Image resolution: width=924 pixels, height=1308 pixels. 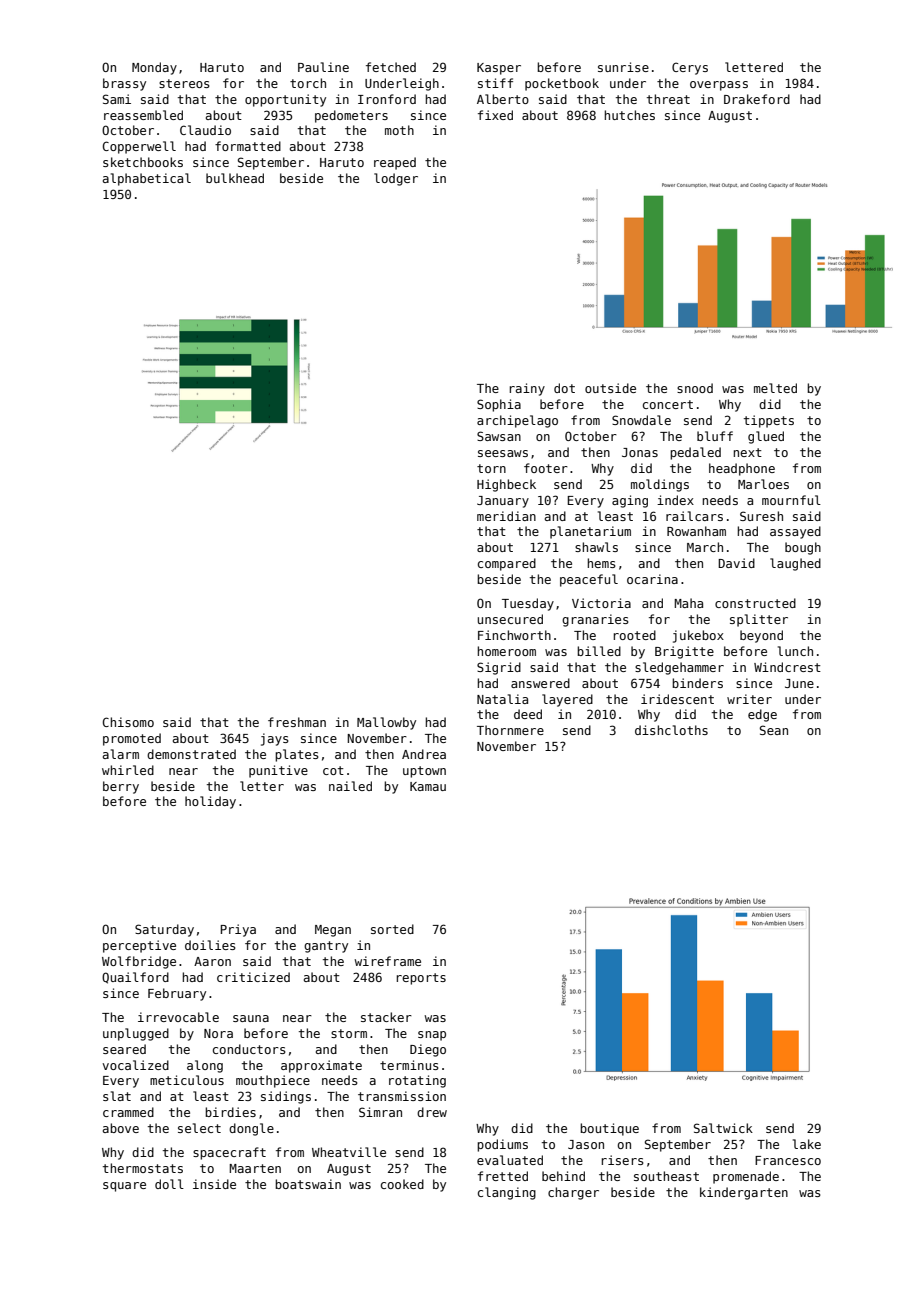 What do you see at coordinates (147, 179) in the screenshot?
I see `alphabetical` at bounding box center [147, 179].
